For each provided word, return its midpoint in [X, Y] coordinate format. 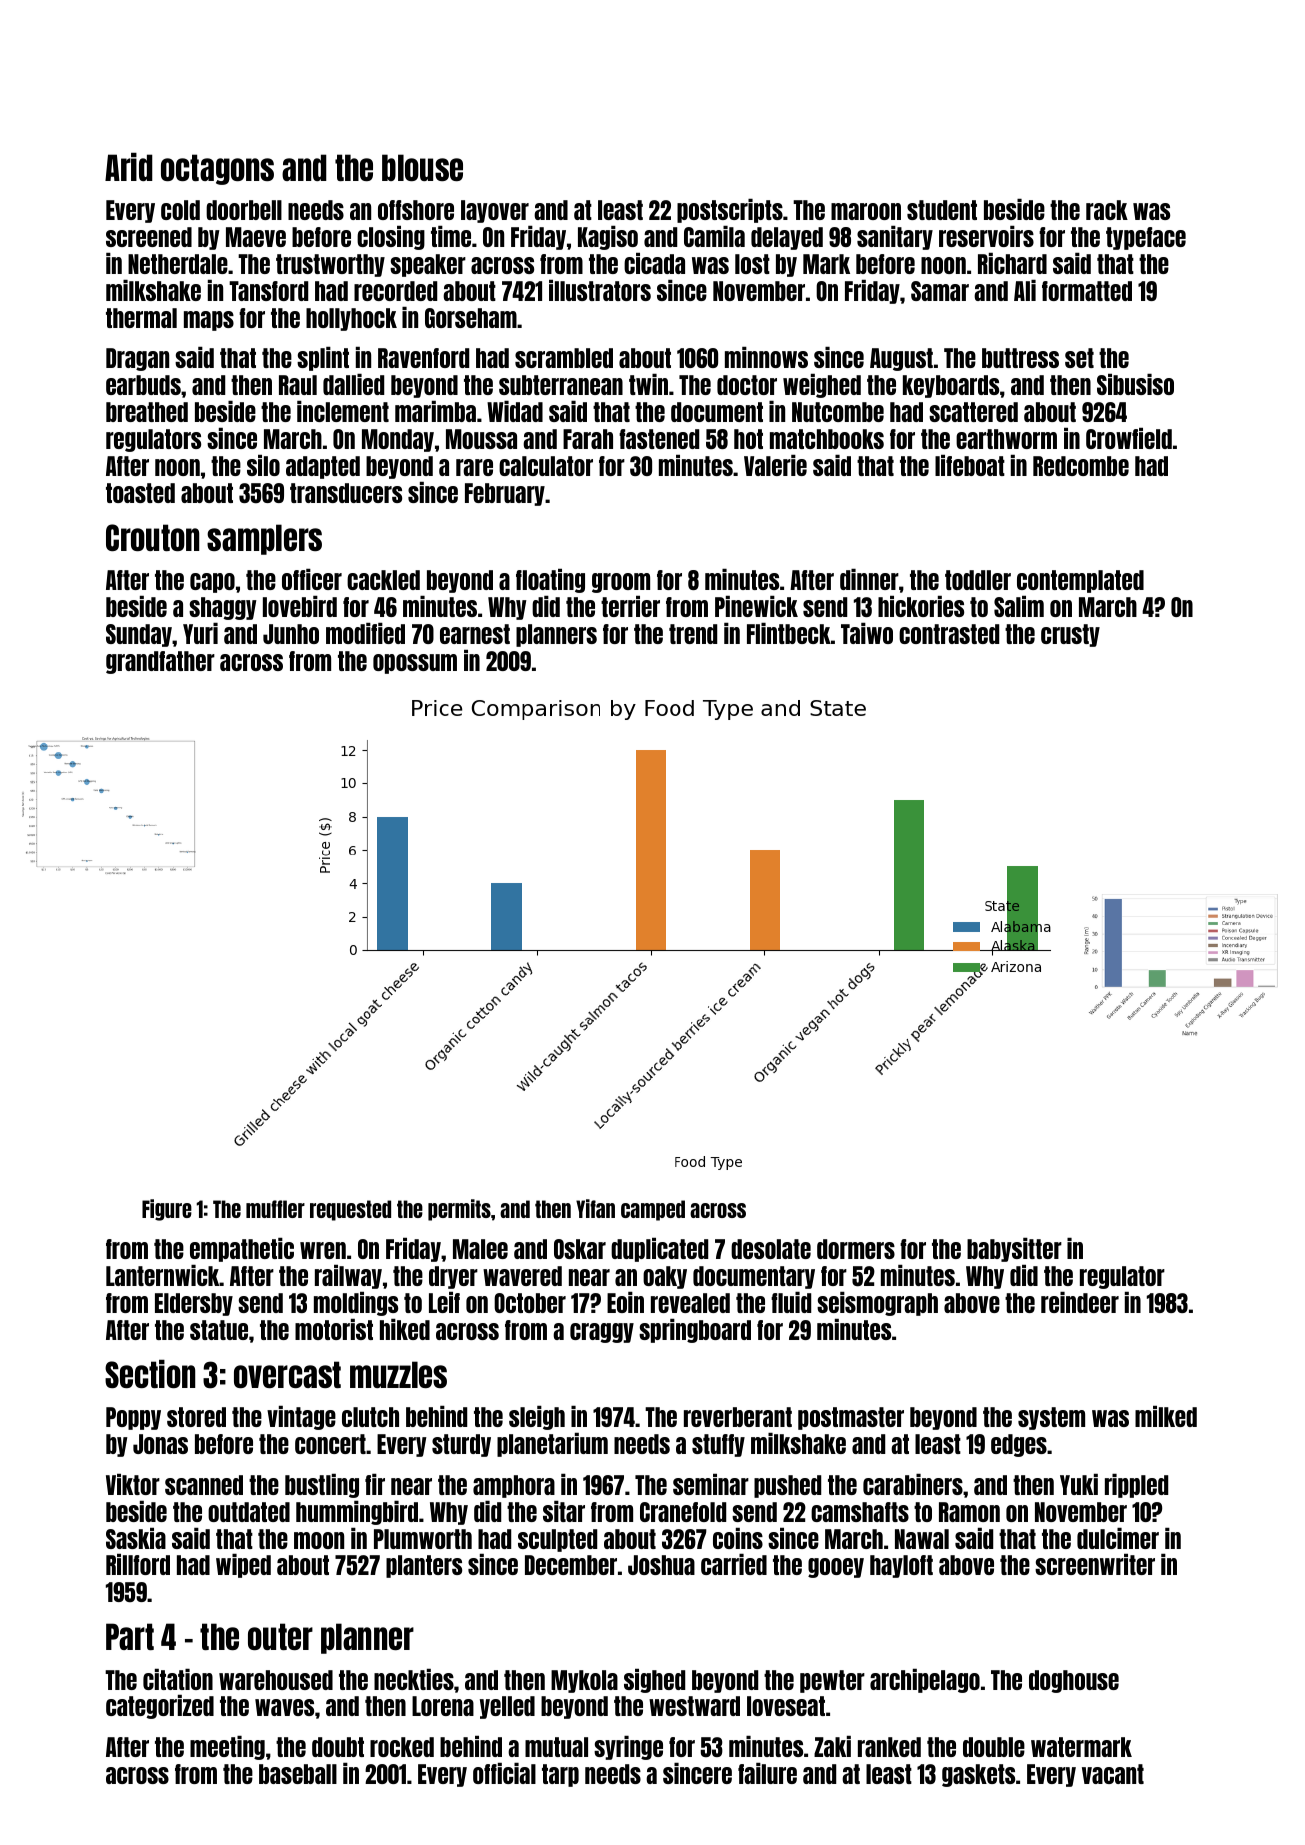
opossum [415, 664]
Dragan [137, 359]
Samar [940, 291]
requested [350, 1210]
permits [459, 1210]
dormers [856, 1249]
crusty [1070, 635]
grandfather [160, 662]
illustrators [600, 290]
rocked [402, 1747]
